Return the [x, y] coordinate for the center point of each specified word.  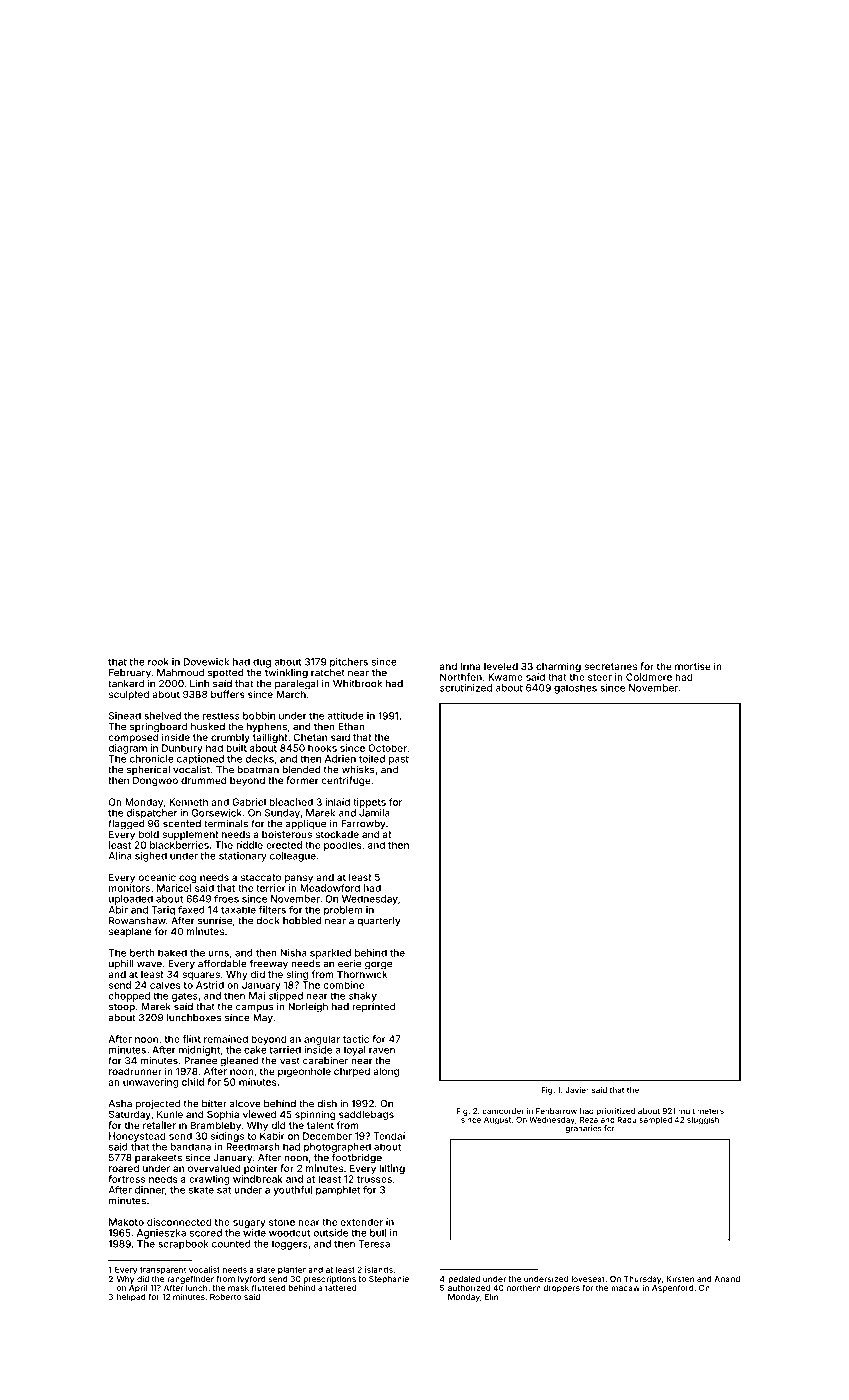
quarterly [379, 922]
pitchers [349, 663]
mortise [693, 666]
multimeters [701, 1111]
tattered [340, 1288]
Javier [577, 1090]
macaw [625, 1288]
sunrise [215, 921]
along [386, 1072]
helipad [131, 1298]
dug [262, 663]
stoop [122, 1007]
